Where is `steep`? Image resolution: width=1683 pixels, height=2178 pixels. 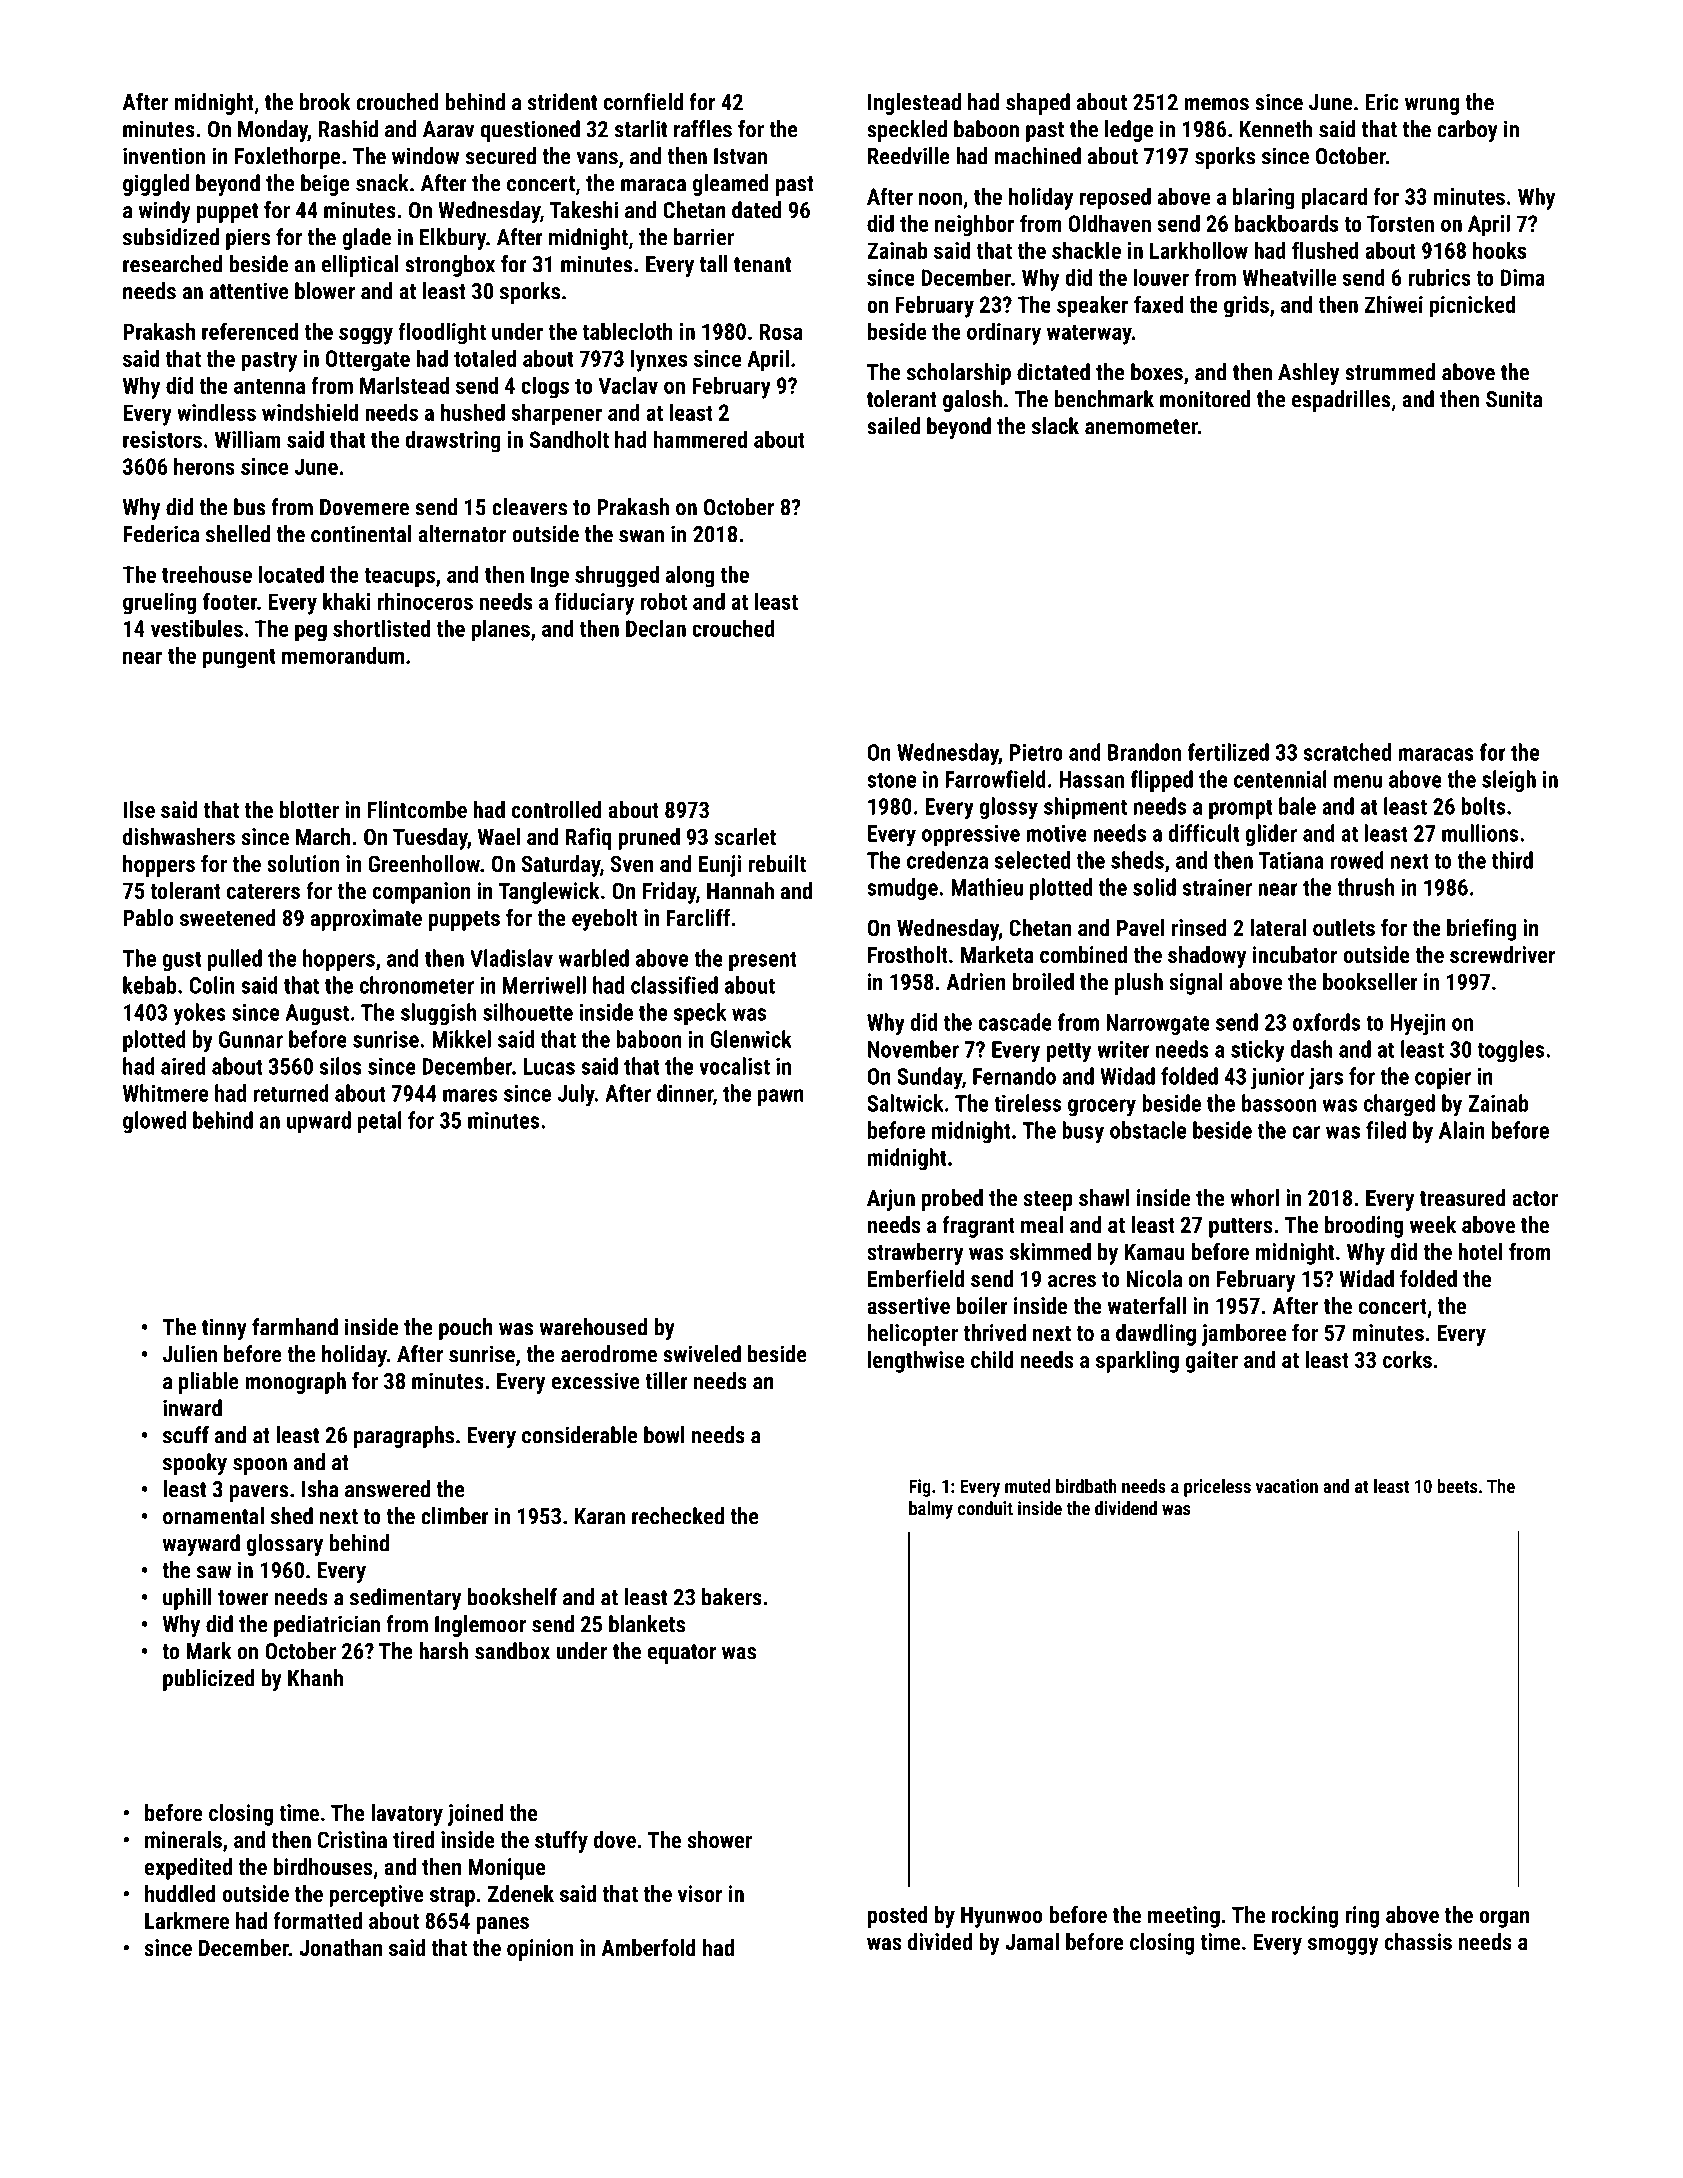 steep is located at coordinates (1048, 1201).
